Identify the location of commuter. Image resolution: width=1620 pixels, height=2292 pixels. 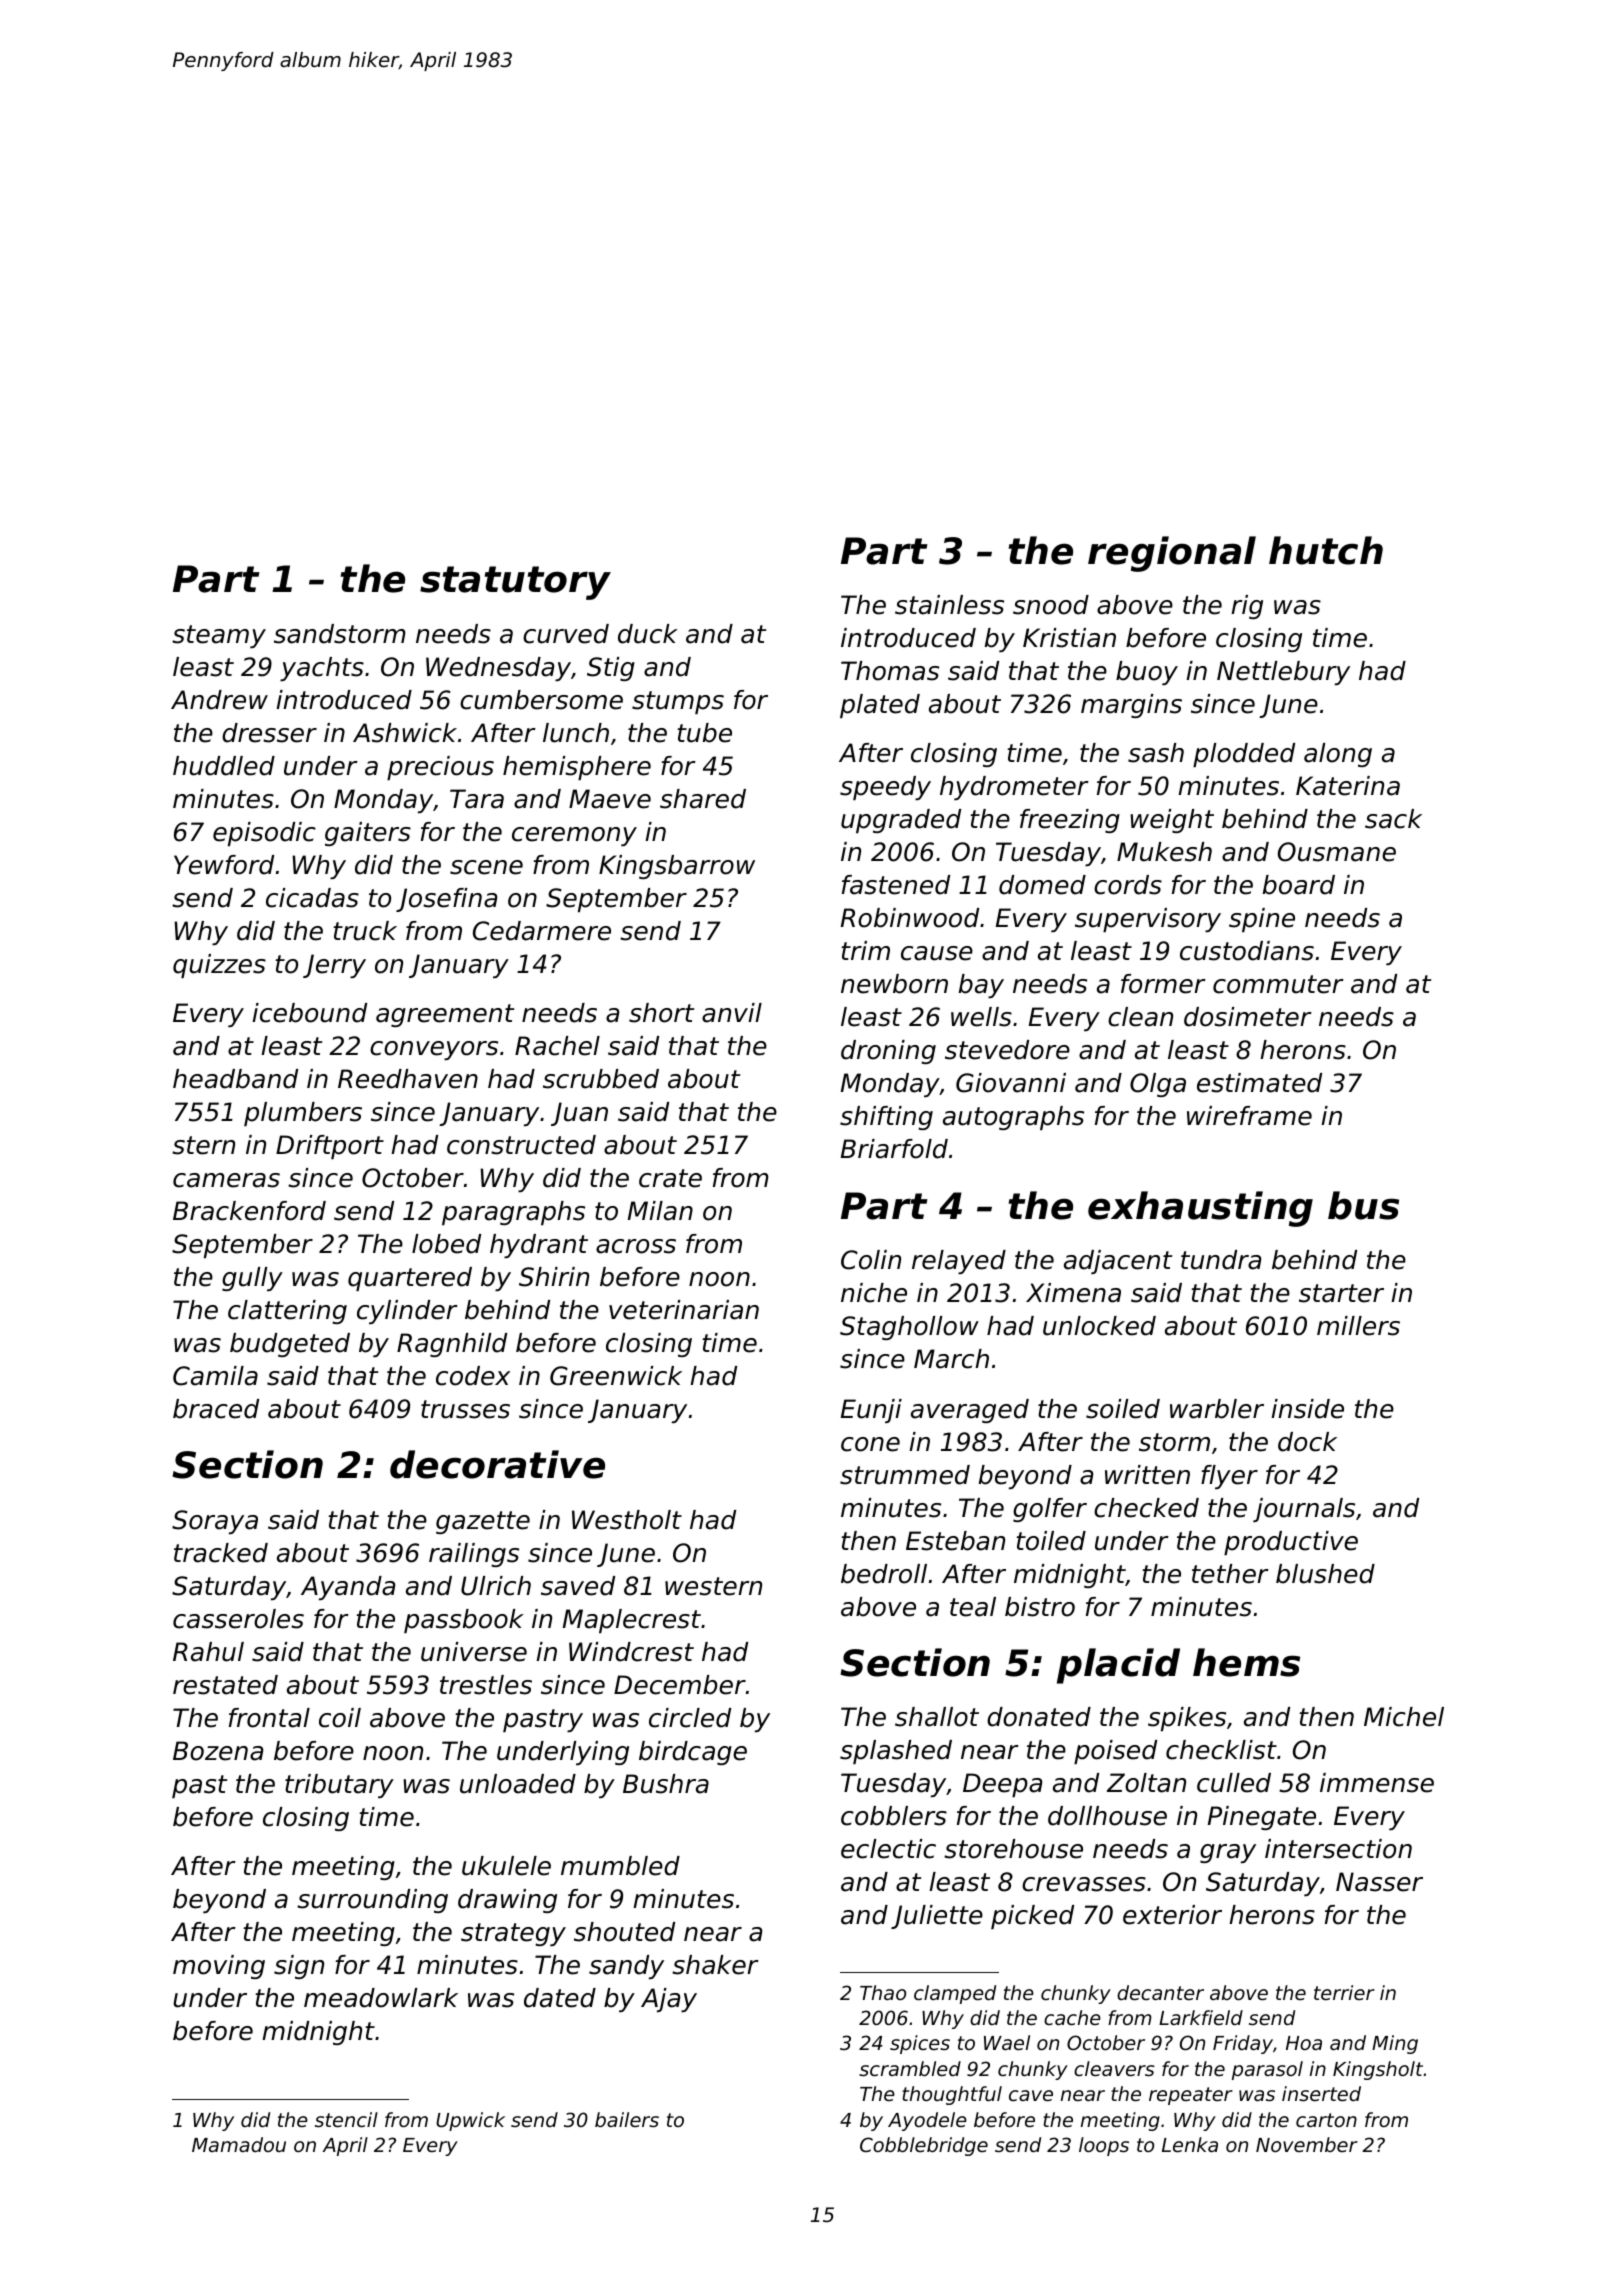
(1278, 984).
